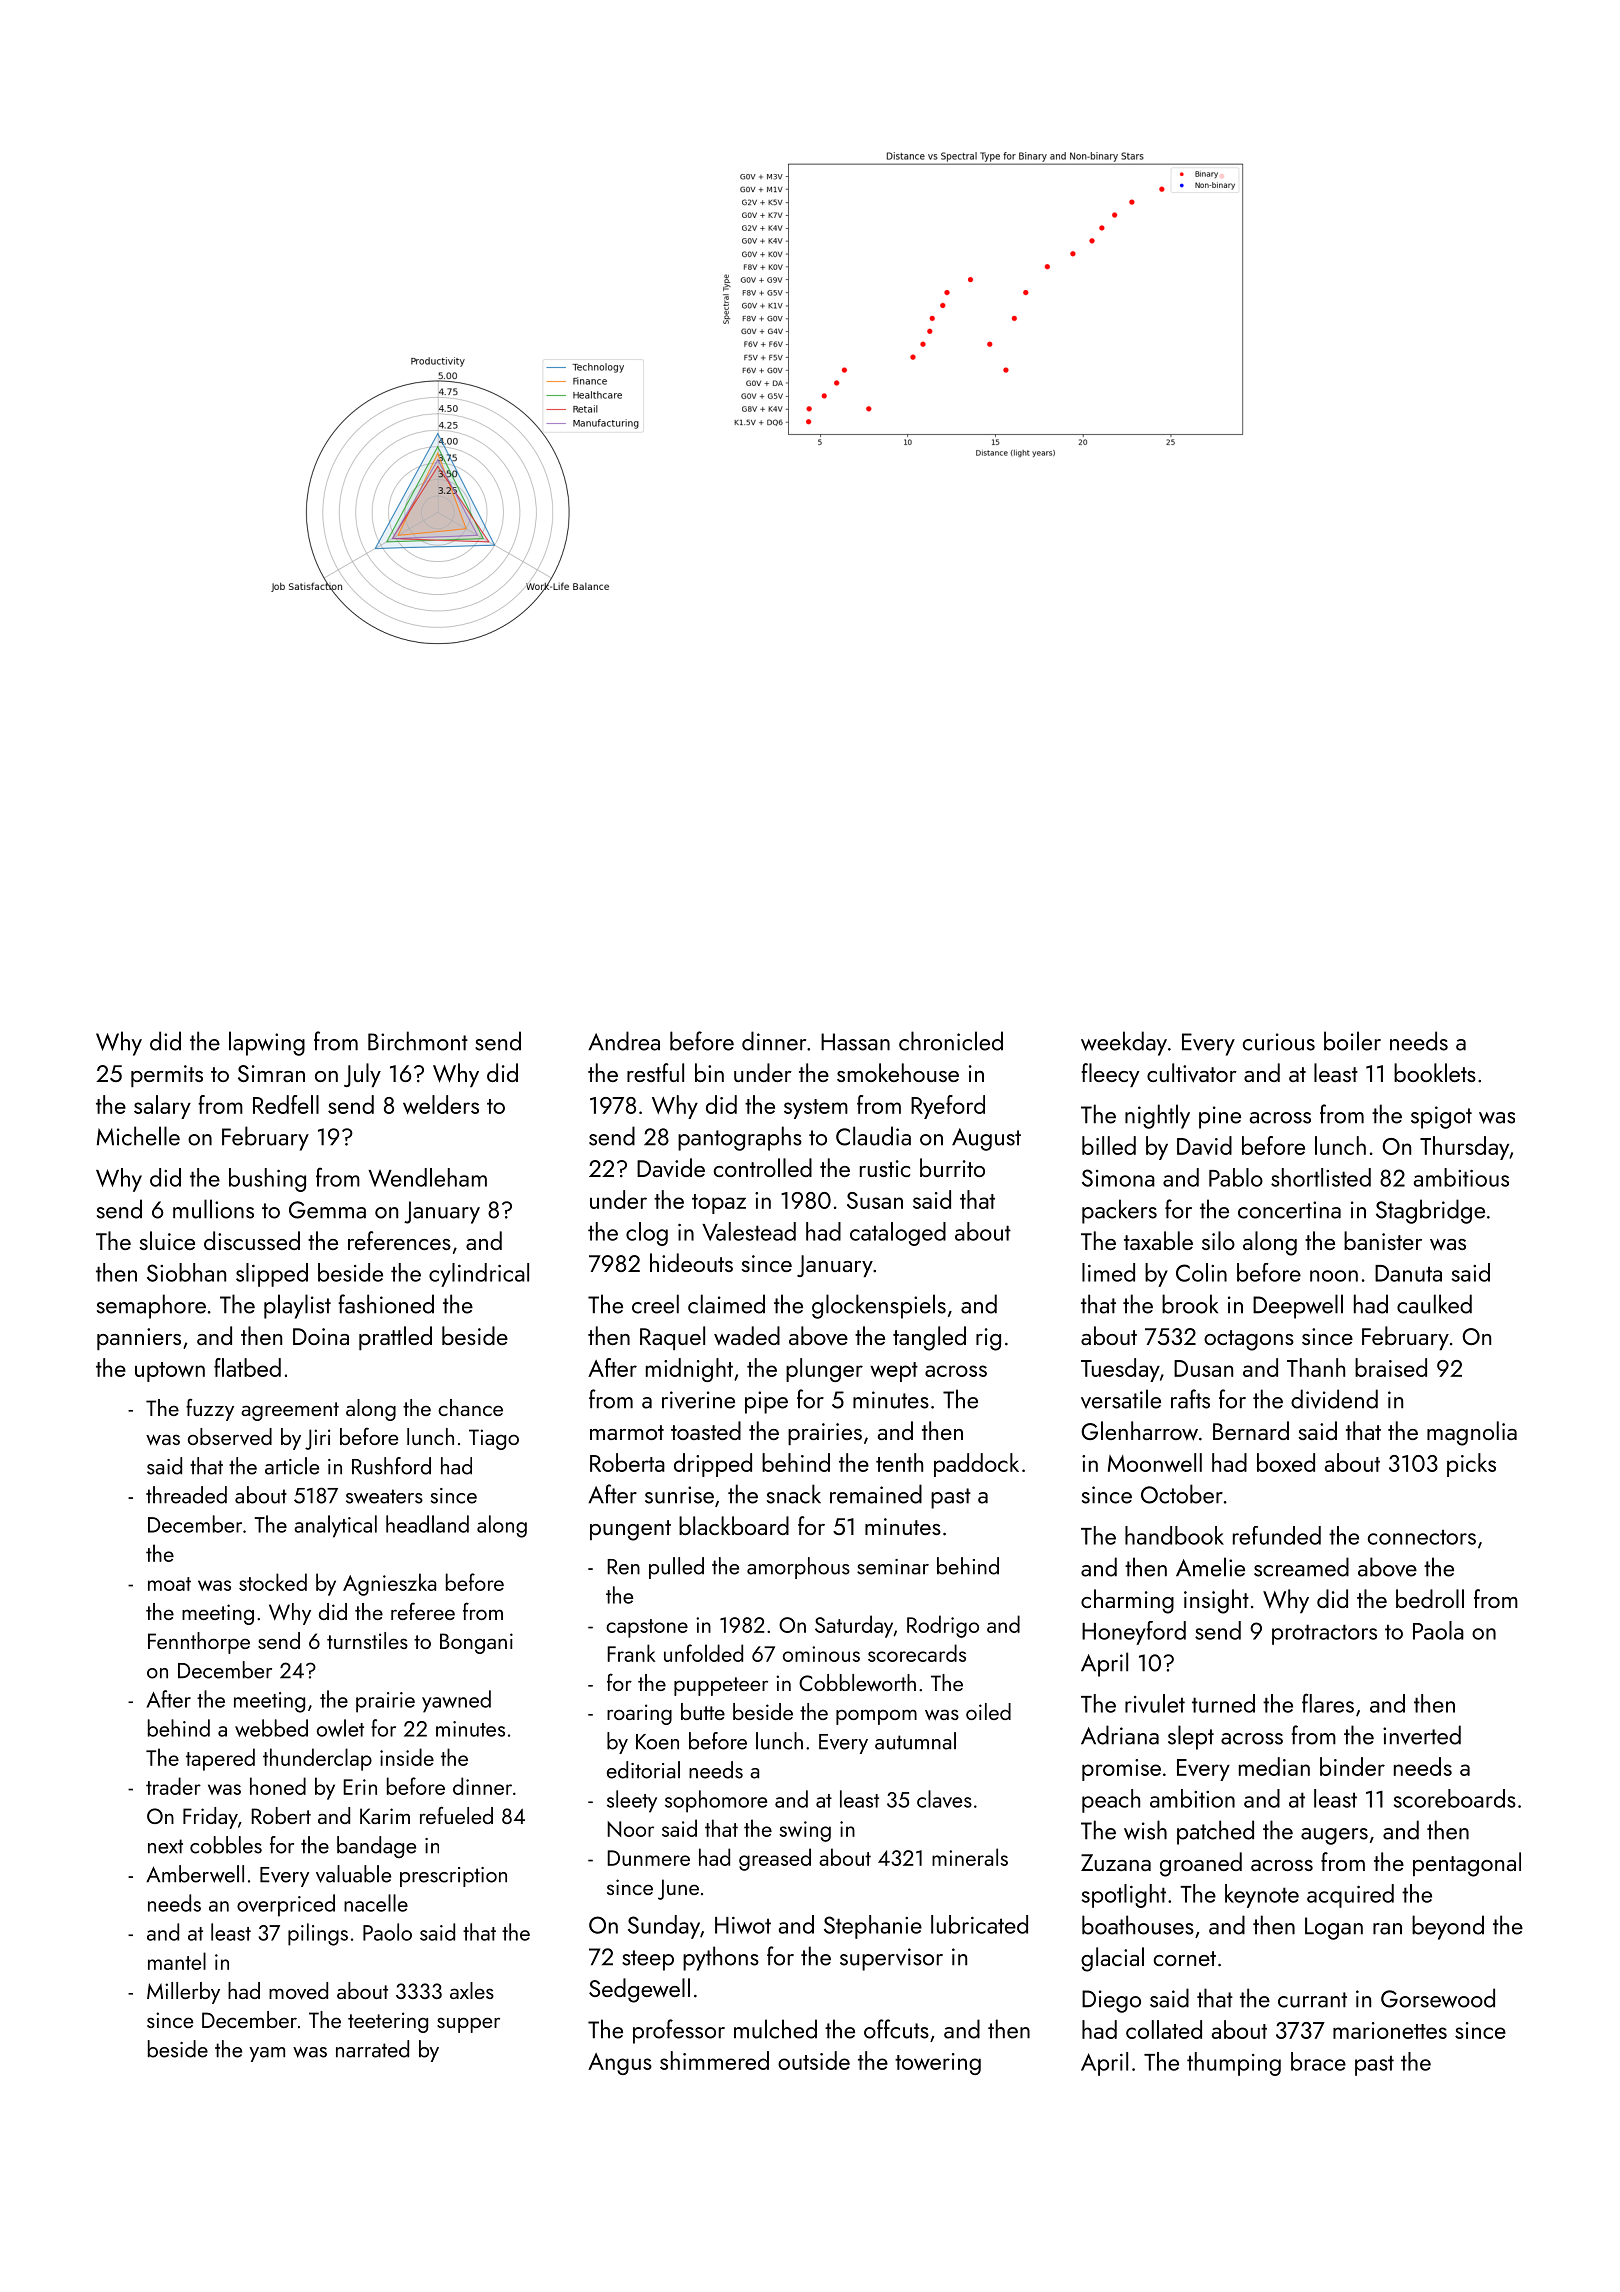 The image size is (1620, 2292). Describe the element at coordinates (726, 1304) in the image. I see `claimed` at that location.
